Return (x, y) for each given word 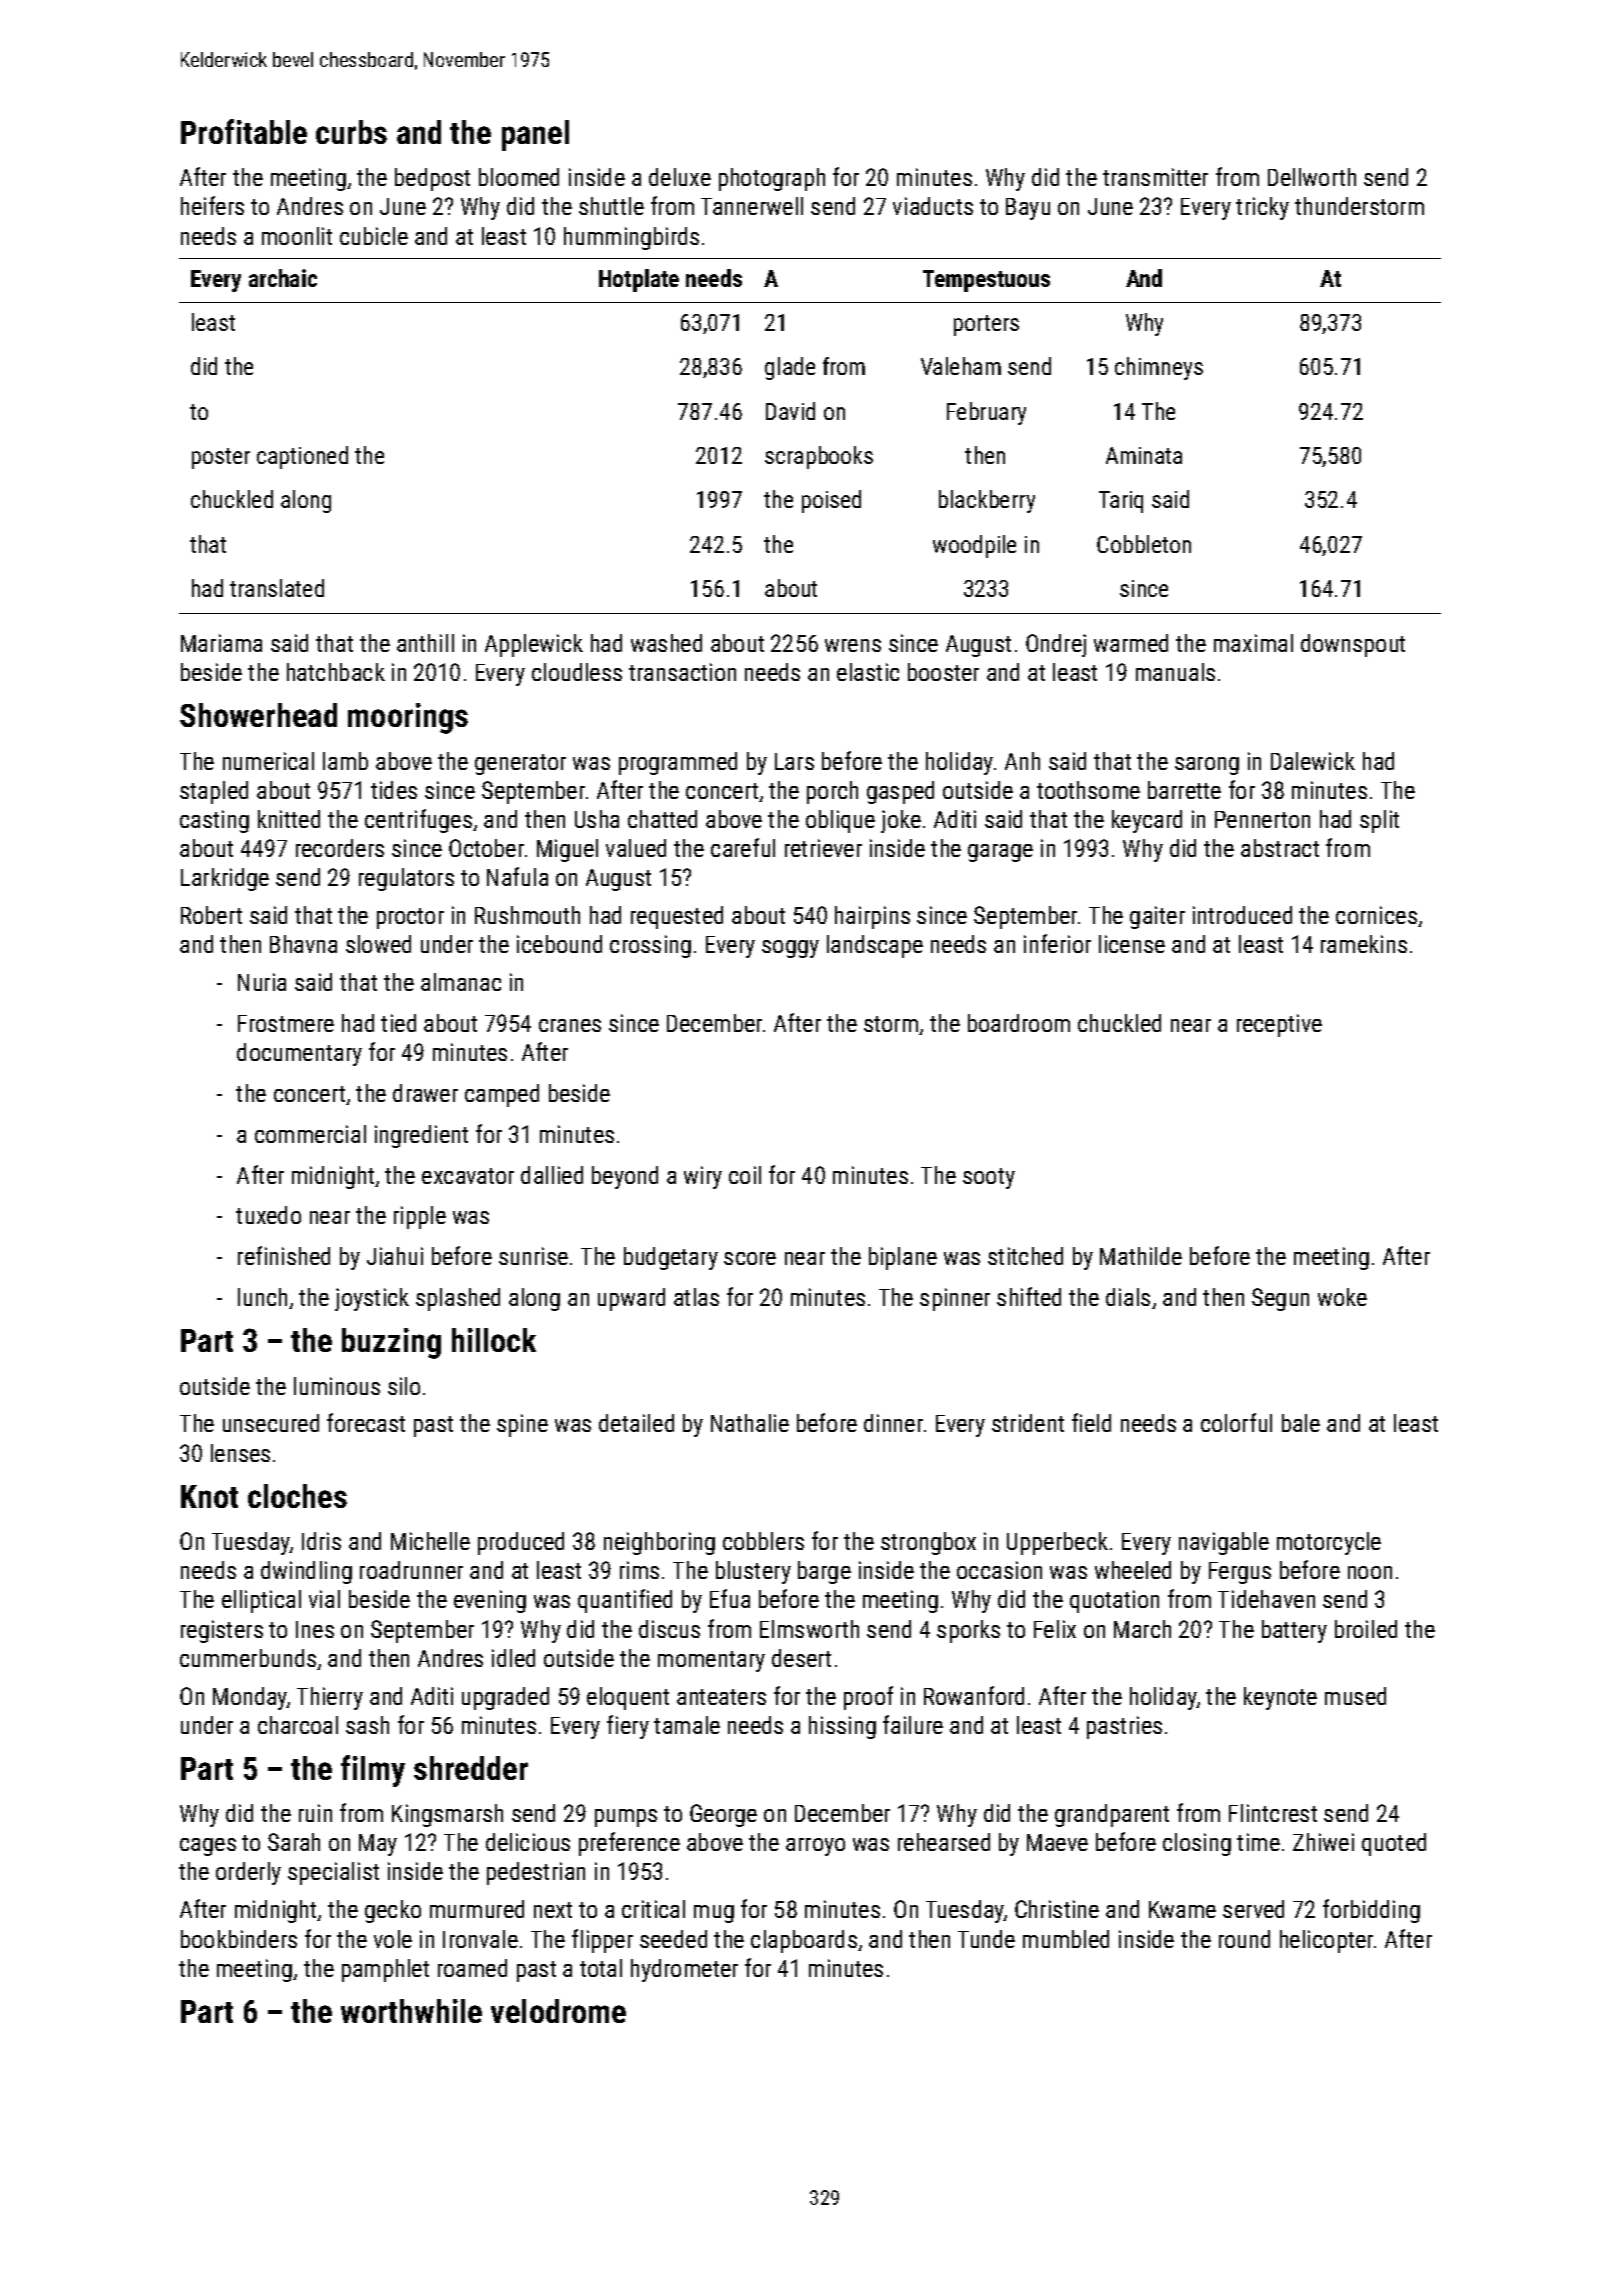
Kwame (1182, 1909)
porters (986, 325)
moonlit (297, 236)
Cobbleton (1144, 544)
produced (521, 1543)
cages (208, 1847)
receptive (1279, 1025)
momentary (711, 1661)
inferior (1057, 943)
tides (394, 790)
